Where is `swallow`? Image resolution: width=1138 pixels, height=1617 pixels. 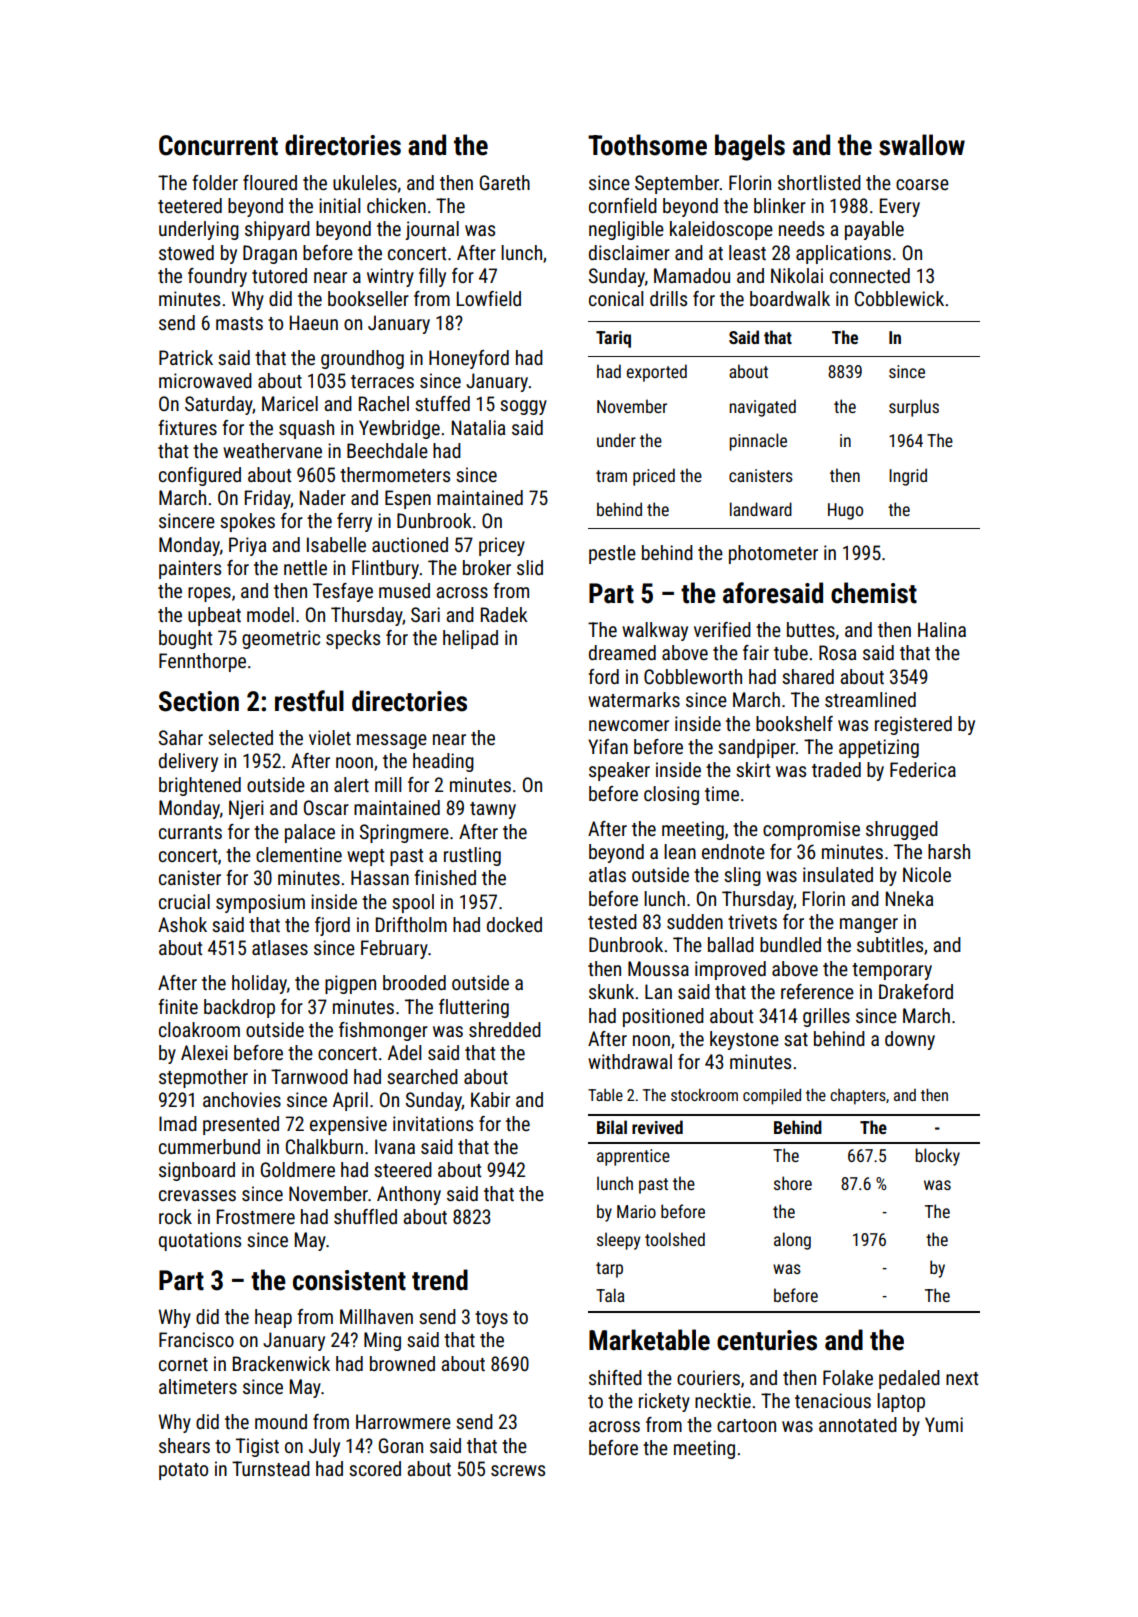 swallow is located at coordinates (922, 145).
